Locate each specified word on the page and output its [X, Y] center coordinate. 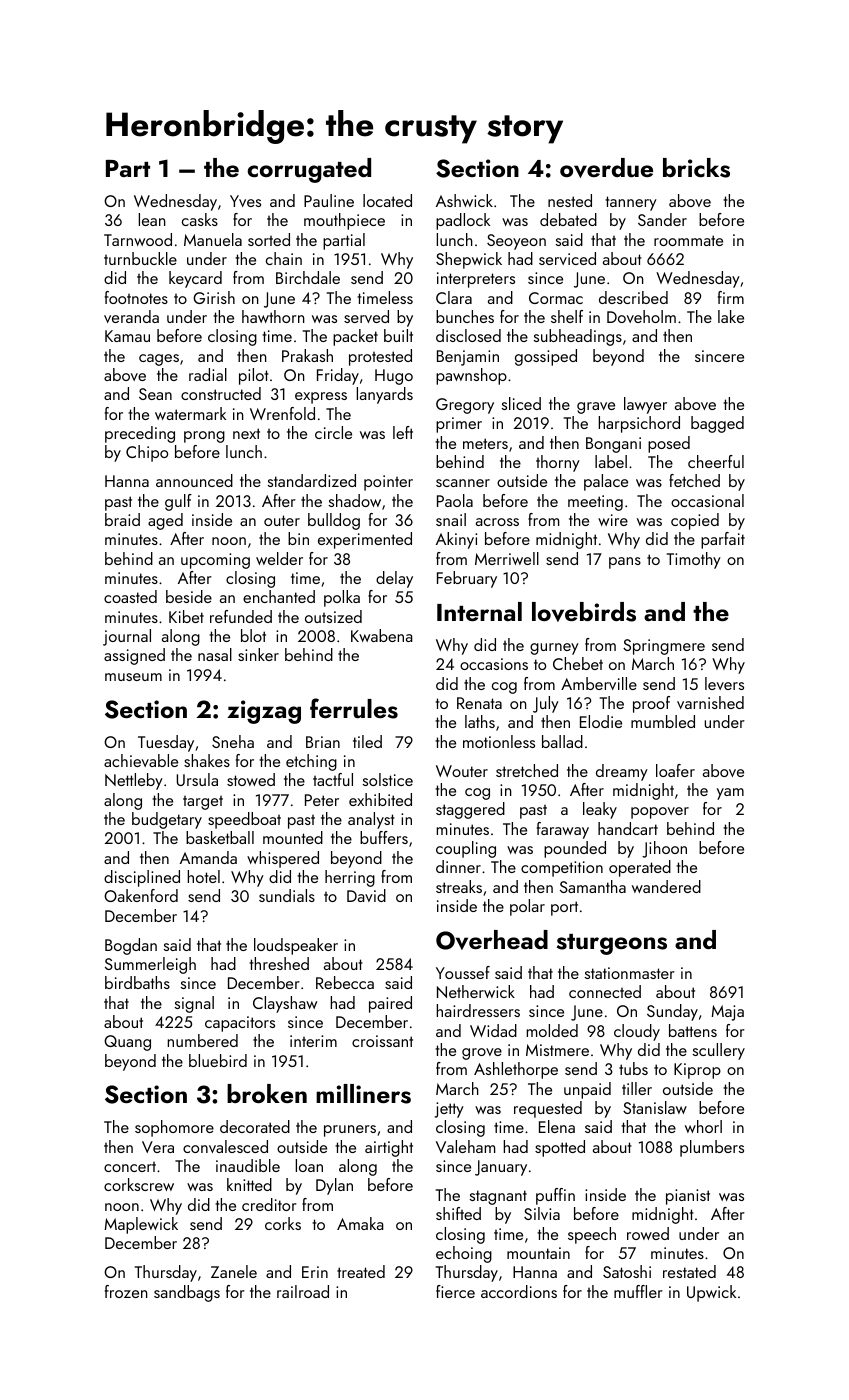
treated [361, 1271]
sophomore [174, 1128]
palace [606, 482]
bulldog [334, 521]
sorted [269, 239]
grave [596, 408]
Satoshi [627, 1271]
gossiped [546, 357]
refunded [241, 616]
